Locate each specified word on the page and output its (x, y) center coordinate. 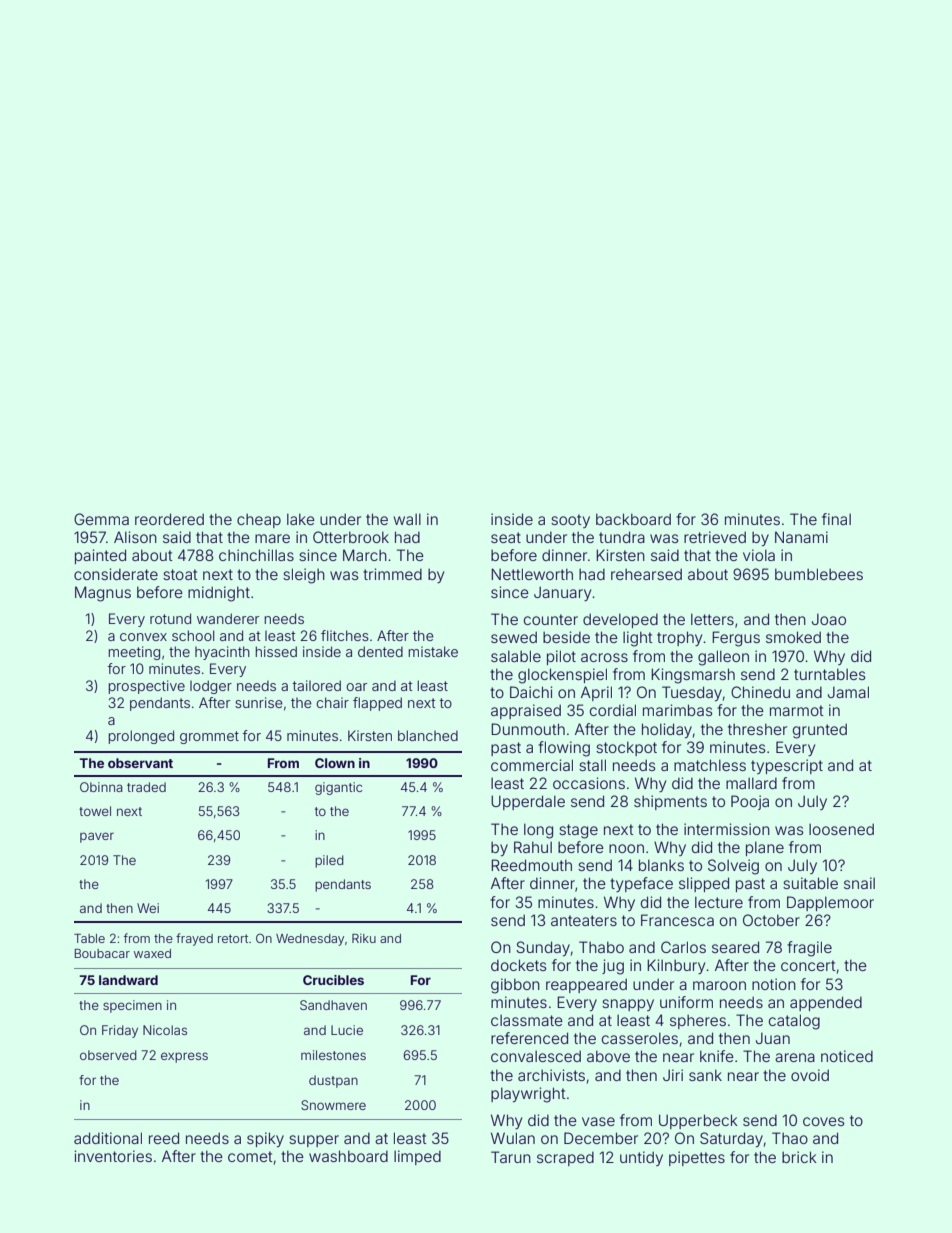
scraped (565, 1159)
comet (250, 1156)
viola (759, 555)
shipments (670, 802)
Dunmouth (528, 729)
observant (140, 763)
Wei (148, 908)
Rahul (533, 847)
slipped (704, 884)
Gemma (101, 519)
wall (407, 519)
